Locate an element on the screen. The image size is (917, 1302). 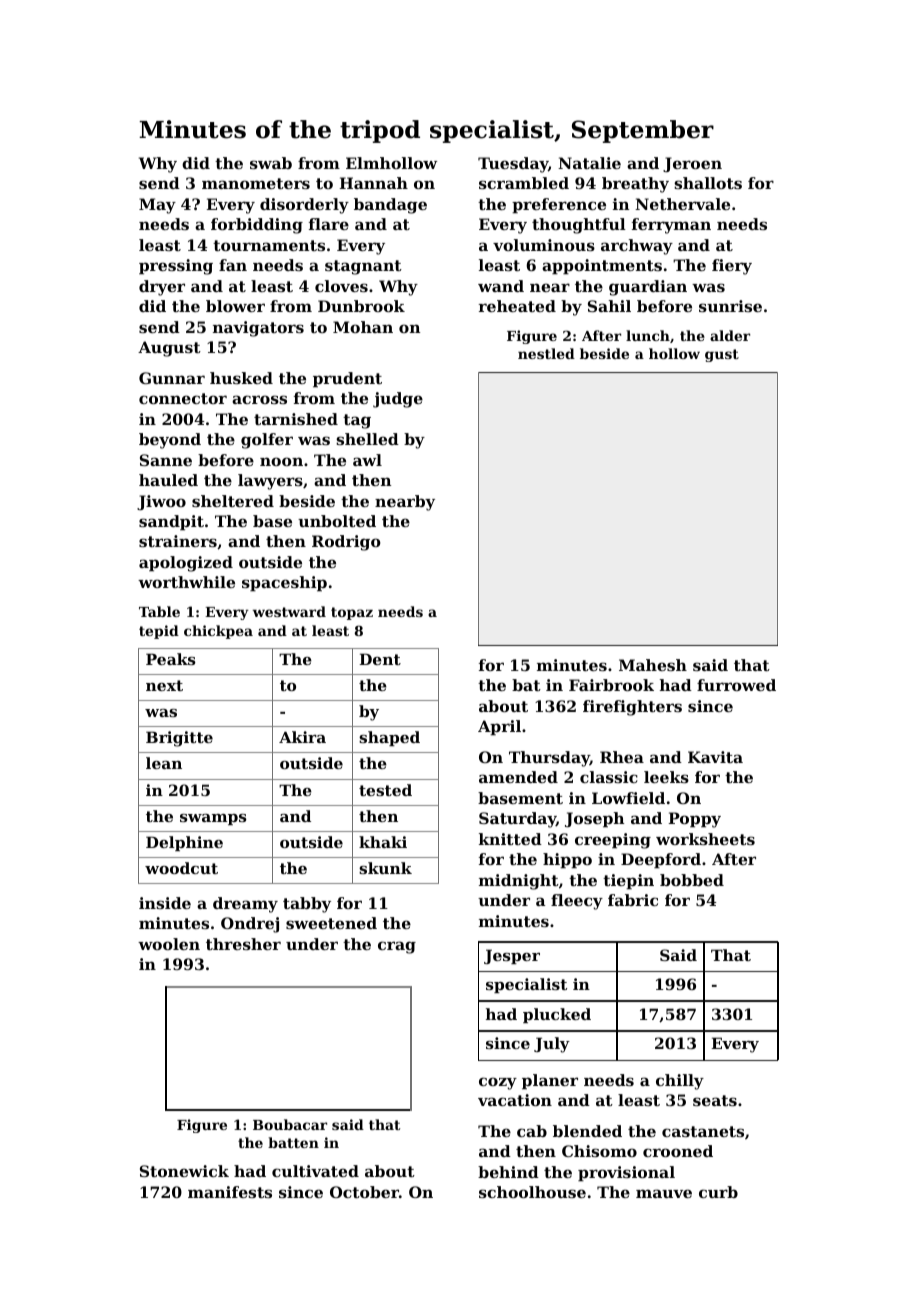
fleecy is located at coordinates (577, 902).
